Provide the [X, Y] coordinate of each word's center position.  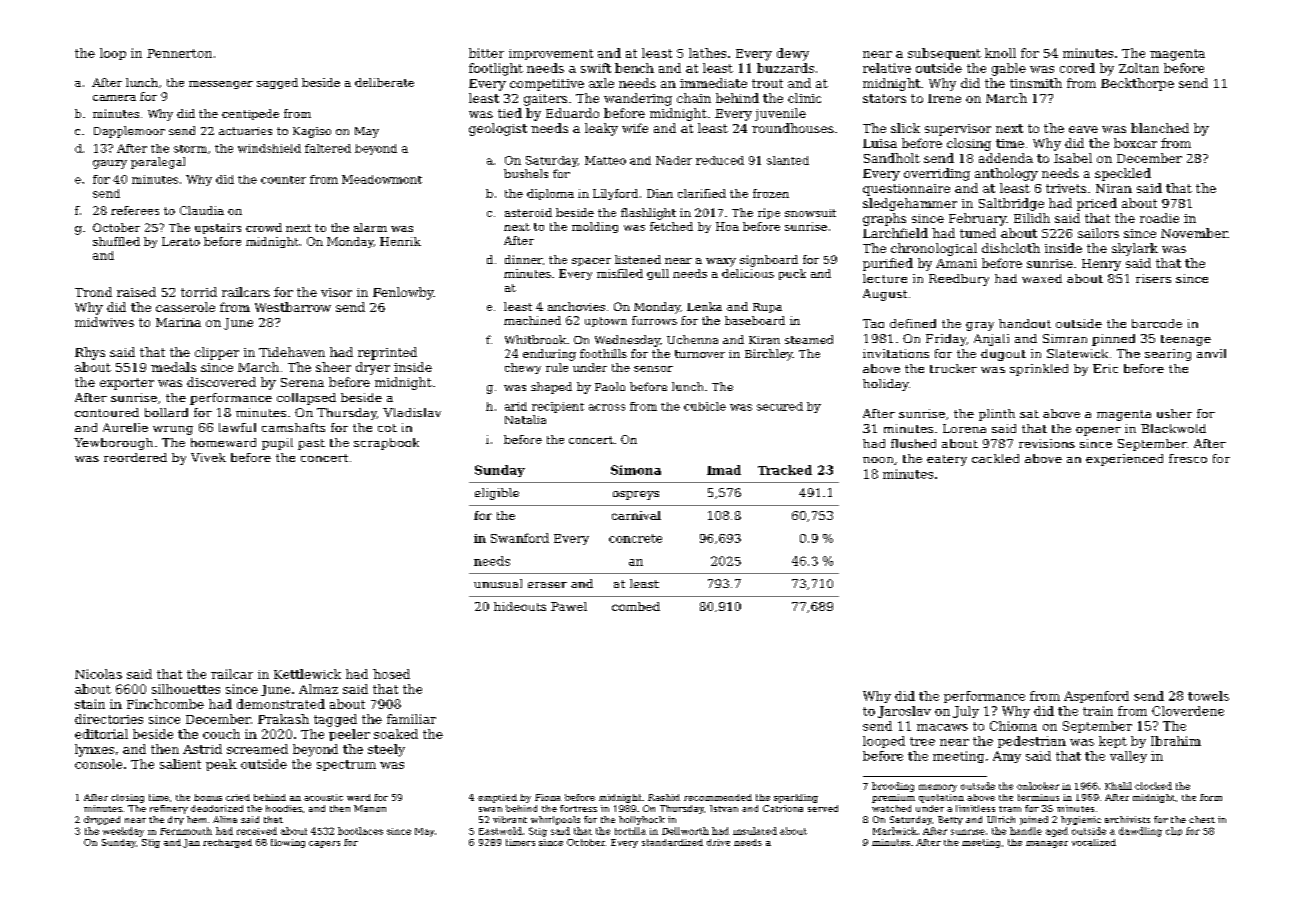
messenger [221, 85]
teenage [1186, 340]
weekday [123, 832]
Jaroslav [904, 712]
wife [635, 128]
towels [1208, 696]
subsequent [944, 54]
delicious [748, 273]
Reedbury [959, 280]
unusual [498, 583]
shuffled [116, 241]
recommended [718, 797]
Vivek [208, 457]
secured [780, 406]
